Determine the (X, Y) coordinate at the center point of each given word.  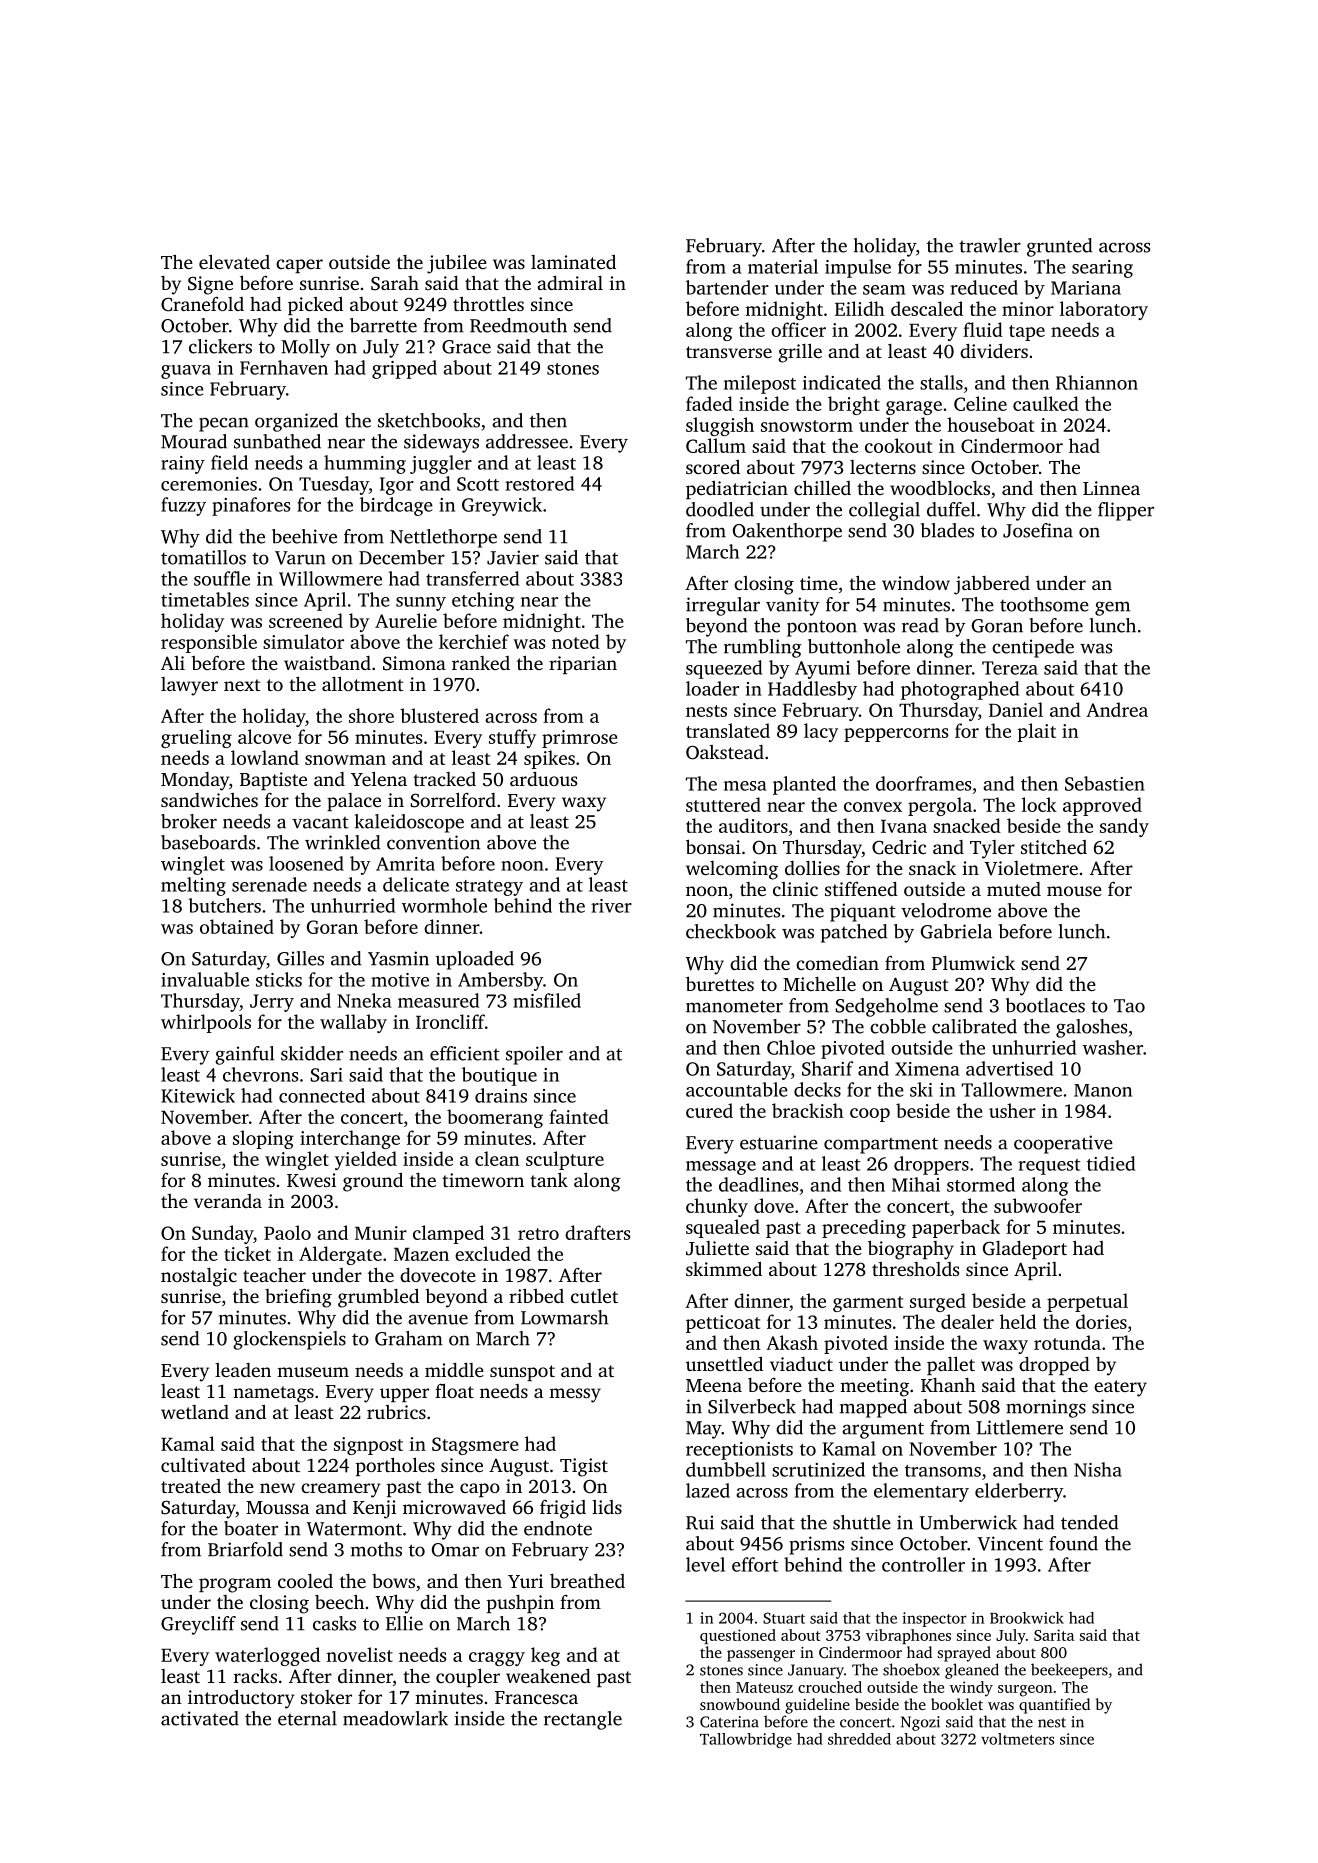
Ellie (404, 1623)
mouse (1074, 891)
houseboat (990, 424)
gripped (404, 369)
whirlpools (206, 1023)
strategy (489, 888)
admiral (570, 283)
